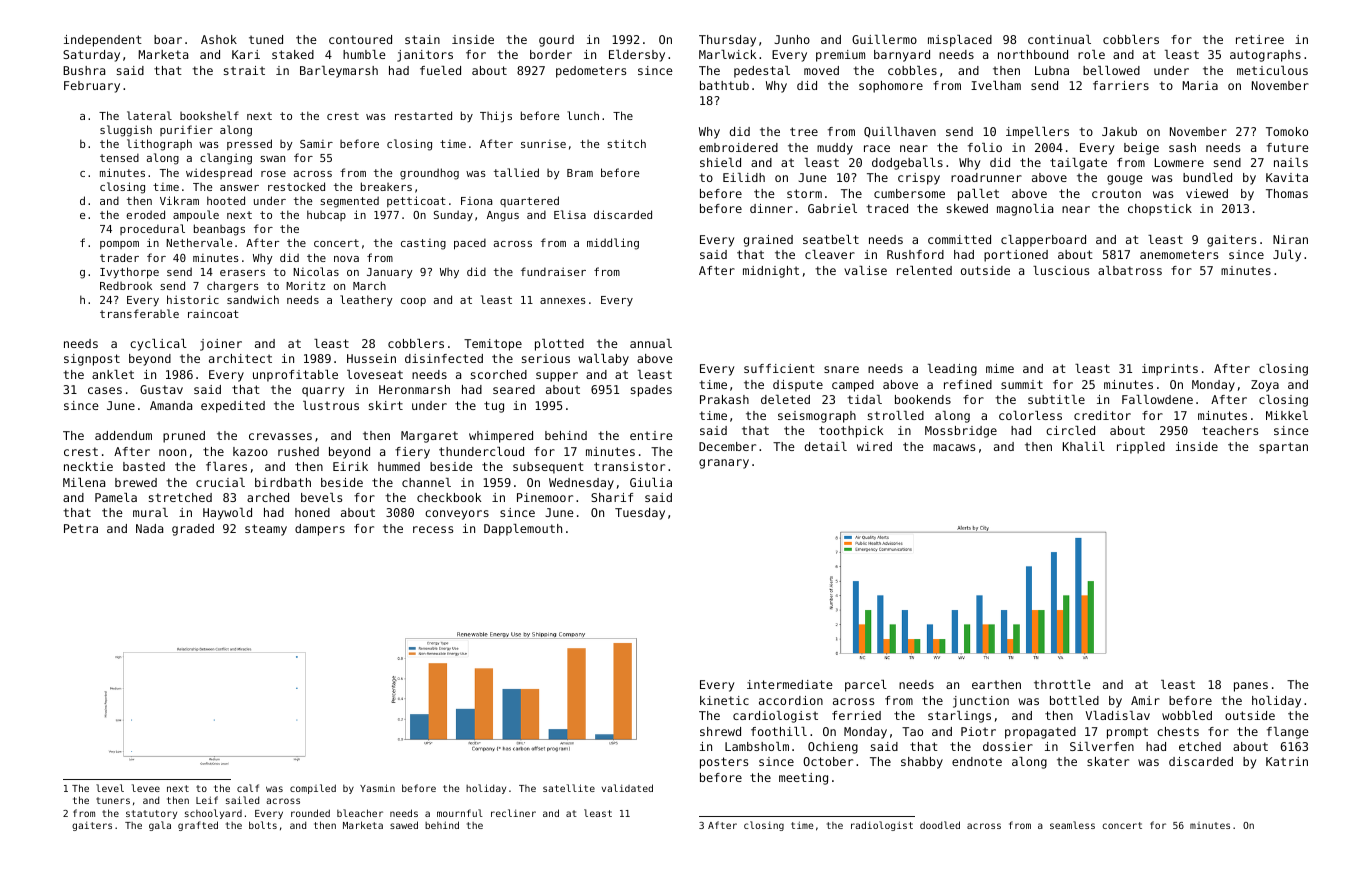 Image resolution: width=1372 pixels, height=887 pixels. What do you see at coordinates (1016, 256) in the image?
I see `portioned` at bounding box center [1016, 256].
